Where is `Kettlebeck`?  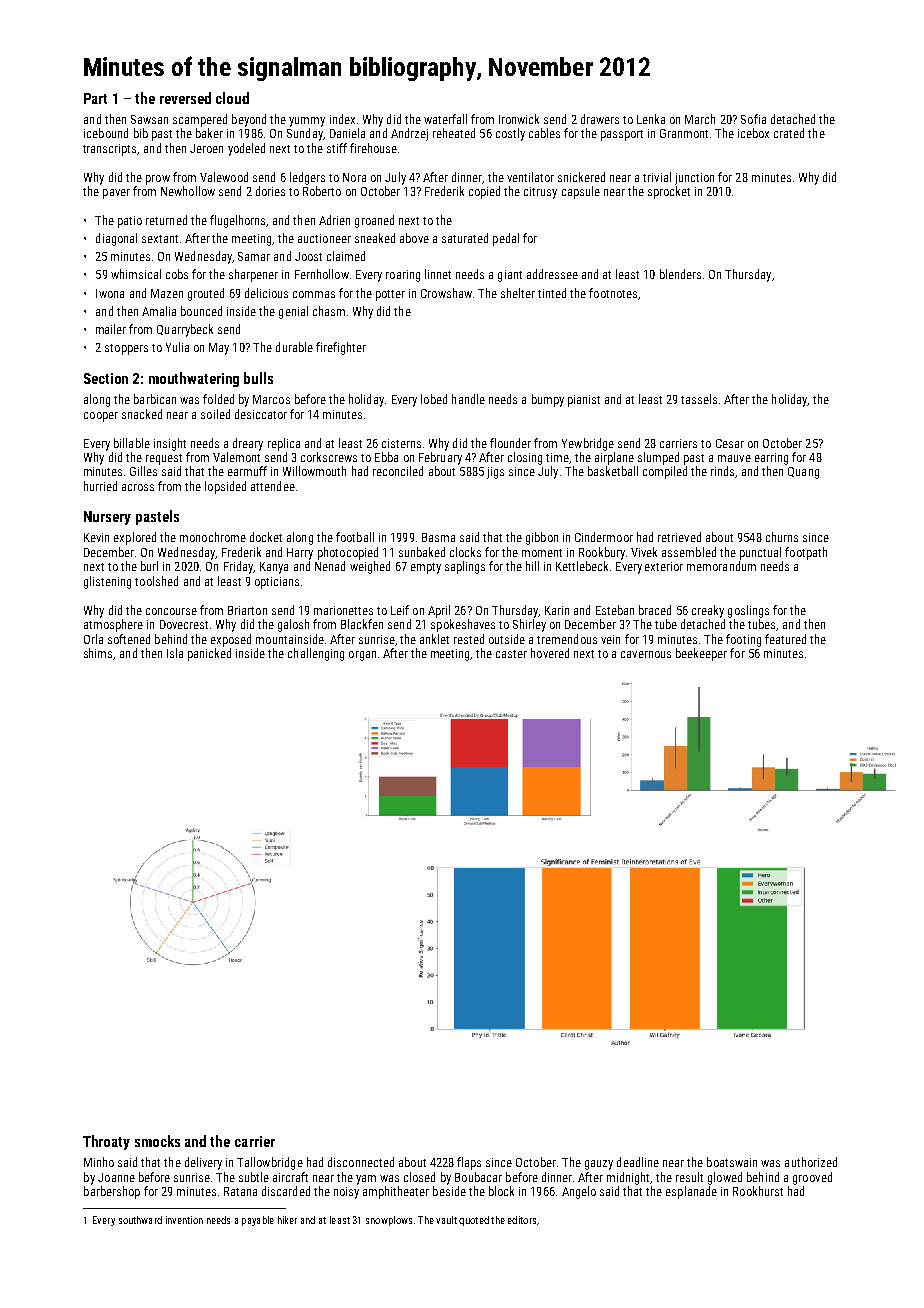 Kettlebeck is located at coordinates (582, 566).
